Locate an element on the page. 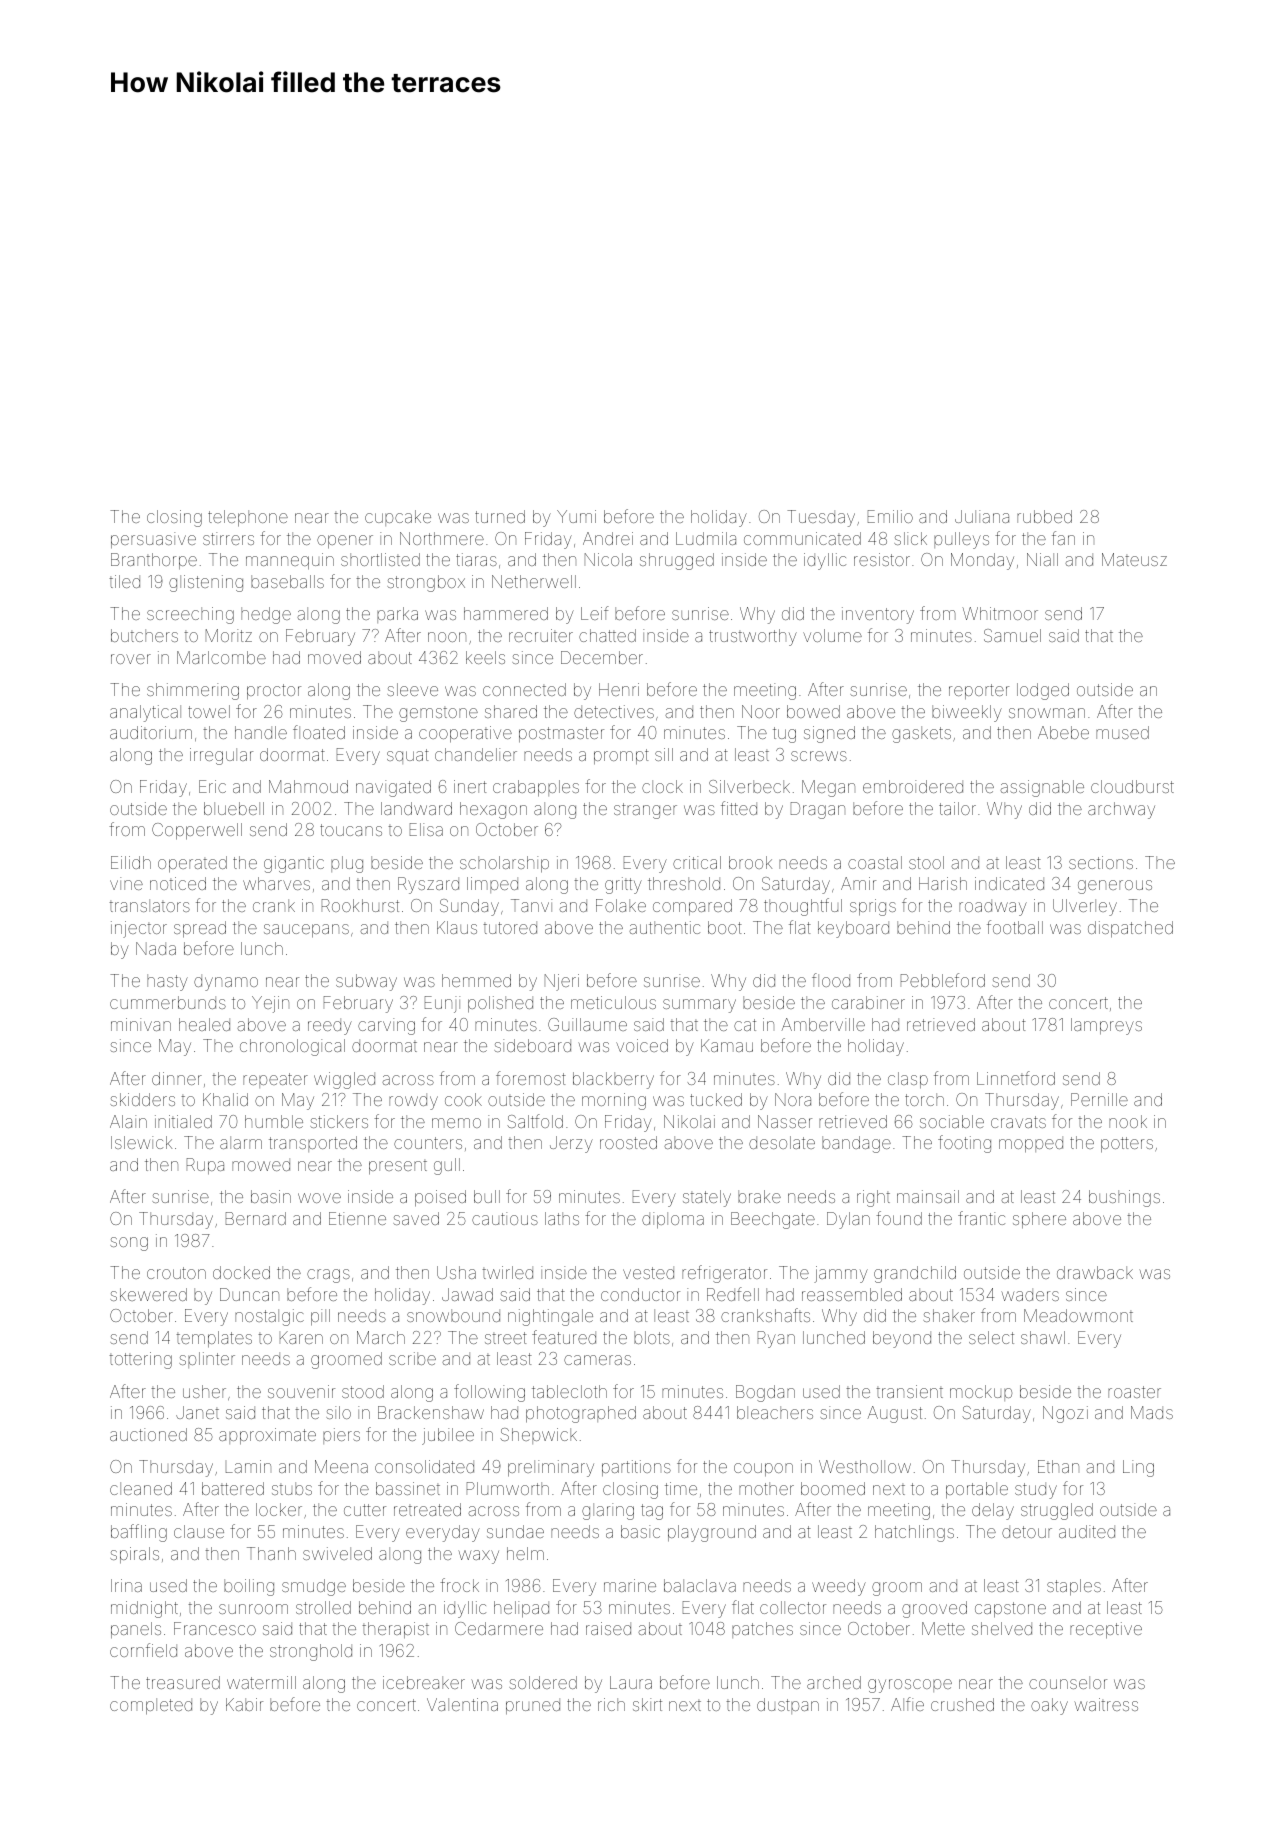 This image has width=1288, height=1821. boot is located at coordinates (725, 927).
